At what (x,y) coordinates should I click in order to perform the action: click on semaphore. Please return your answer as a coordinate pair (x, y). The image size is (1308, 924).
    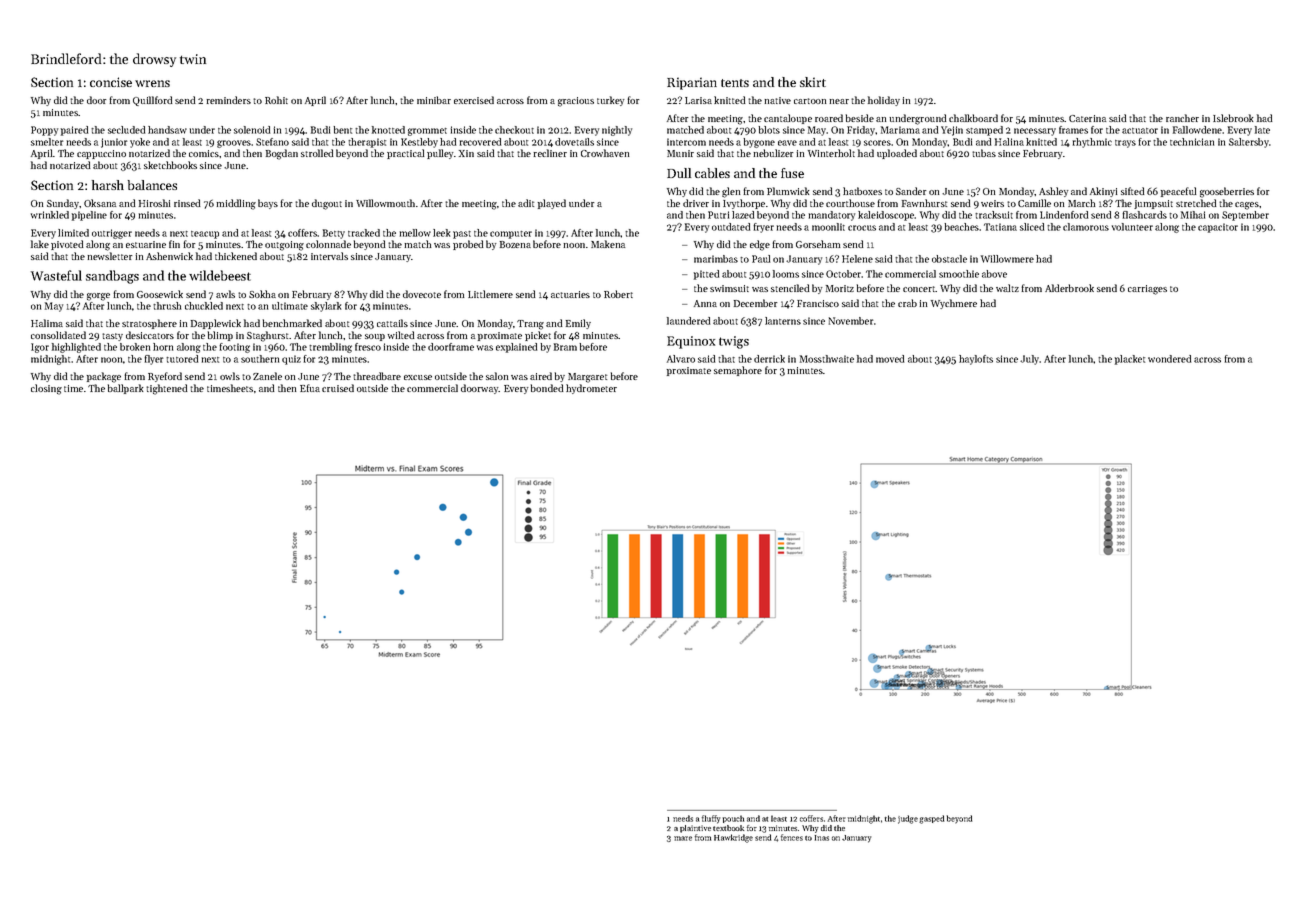
    Looking at the image, I should click on (738, 371).
